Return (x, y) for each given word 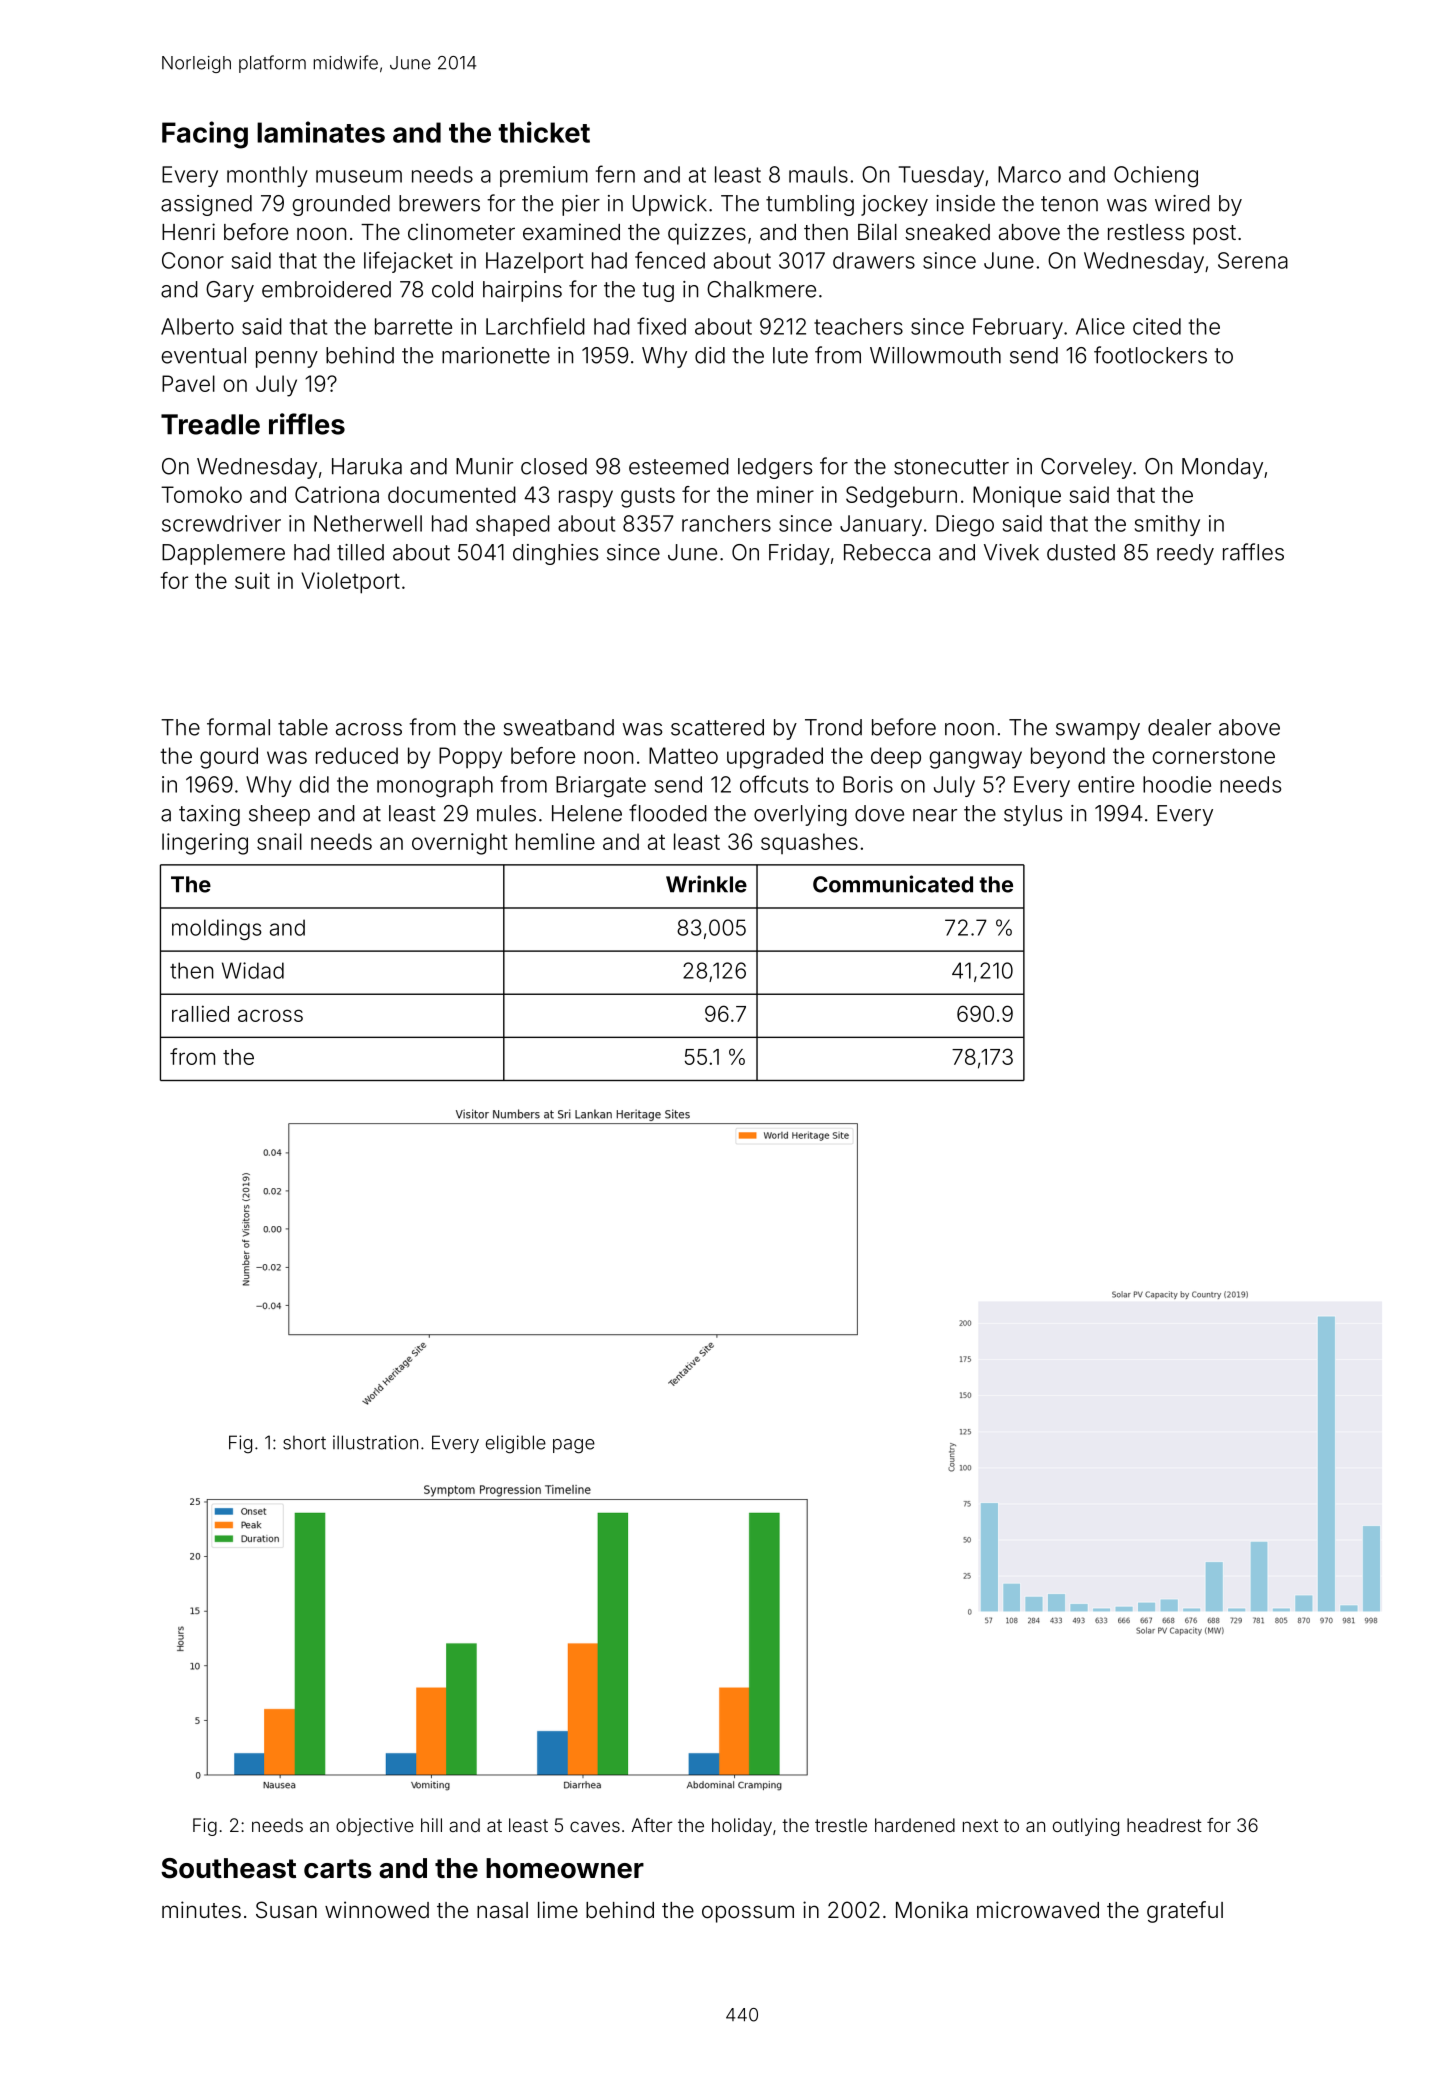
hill (431, 1825)
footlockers (1150, 355)
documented (452, 494)
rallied (200, 1013)
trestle (841, 1825)
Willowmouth (935, 355)
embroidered (326, 289)
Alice (1100, 326)
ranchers (726, 523)
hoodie (1177, 784)
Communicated (893, 884)
